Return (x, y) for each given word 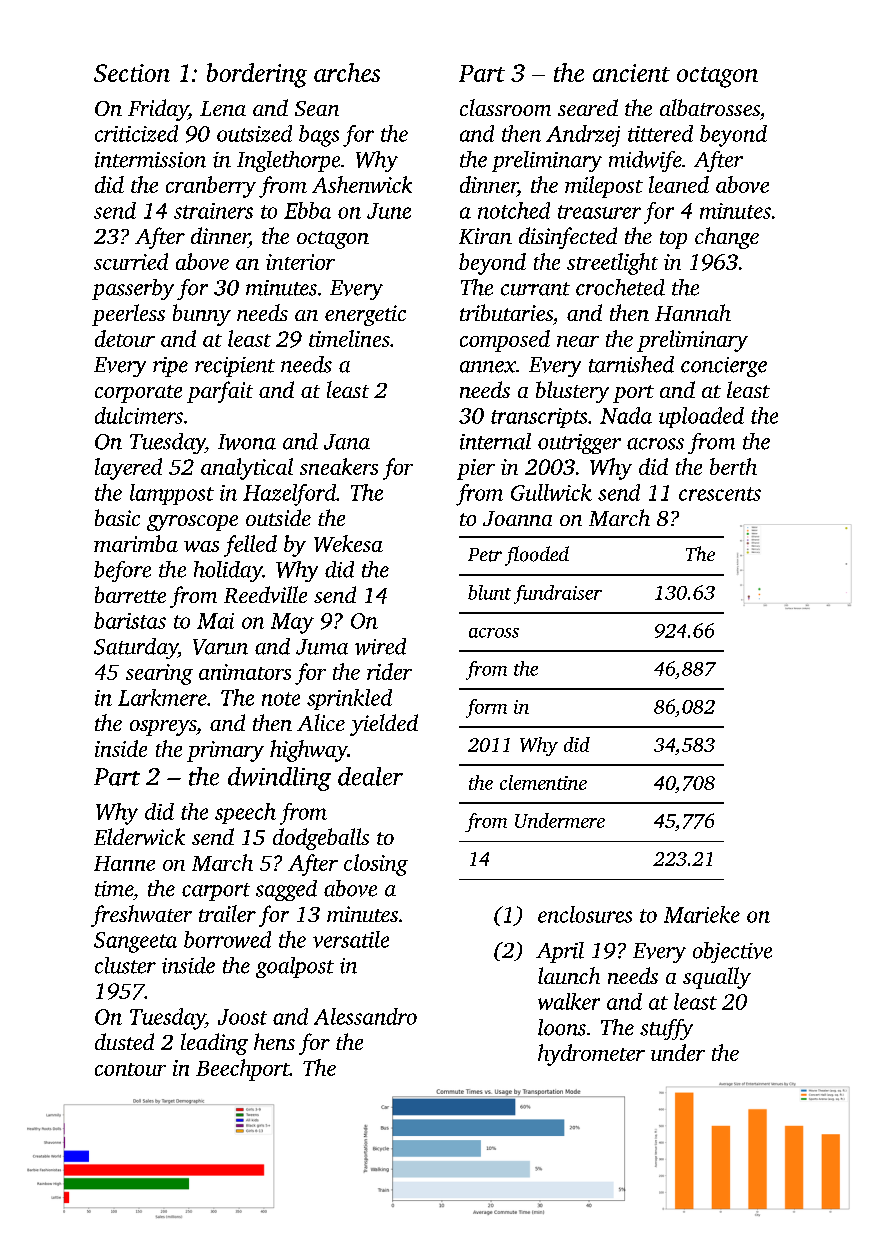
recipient (235, 367)
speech (245, 813)
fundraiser (558, 594)
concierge (724, 367)
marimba (136, 543)
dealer (370, 776)
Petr (485, 555)
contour (130, 1069)
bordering (257, 75)
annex (488, 367)
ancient (631, 73)
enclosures (585, 914)
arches (347, 72)
